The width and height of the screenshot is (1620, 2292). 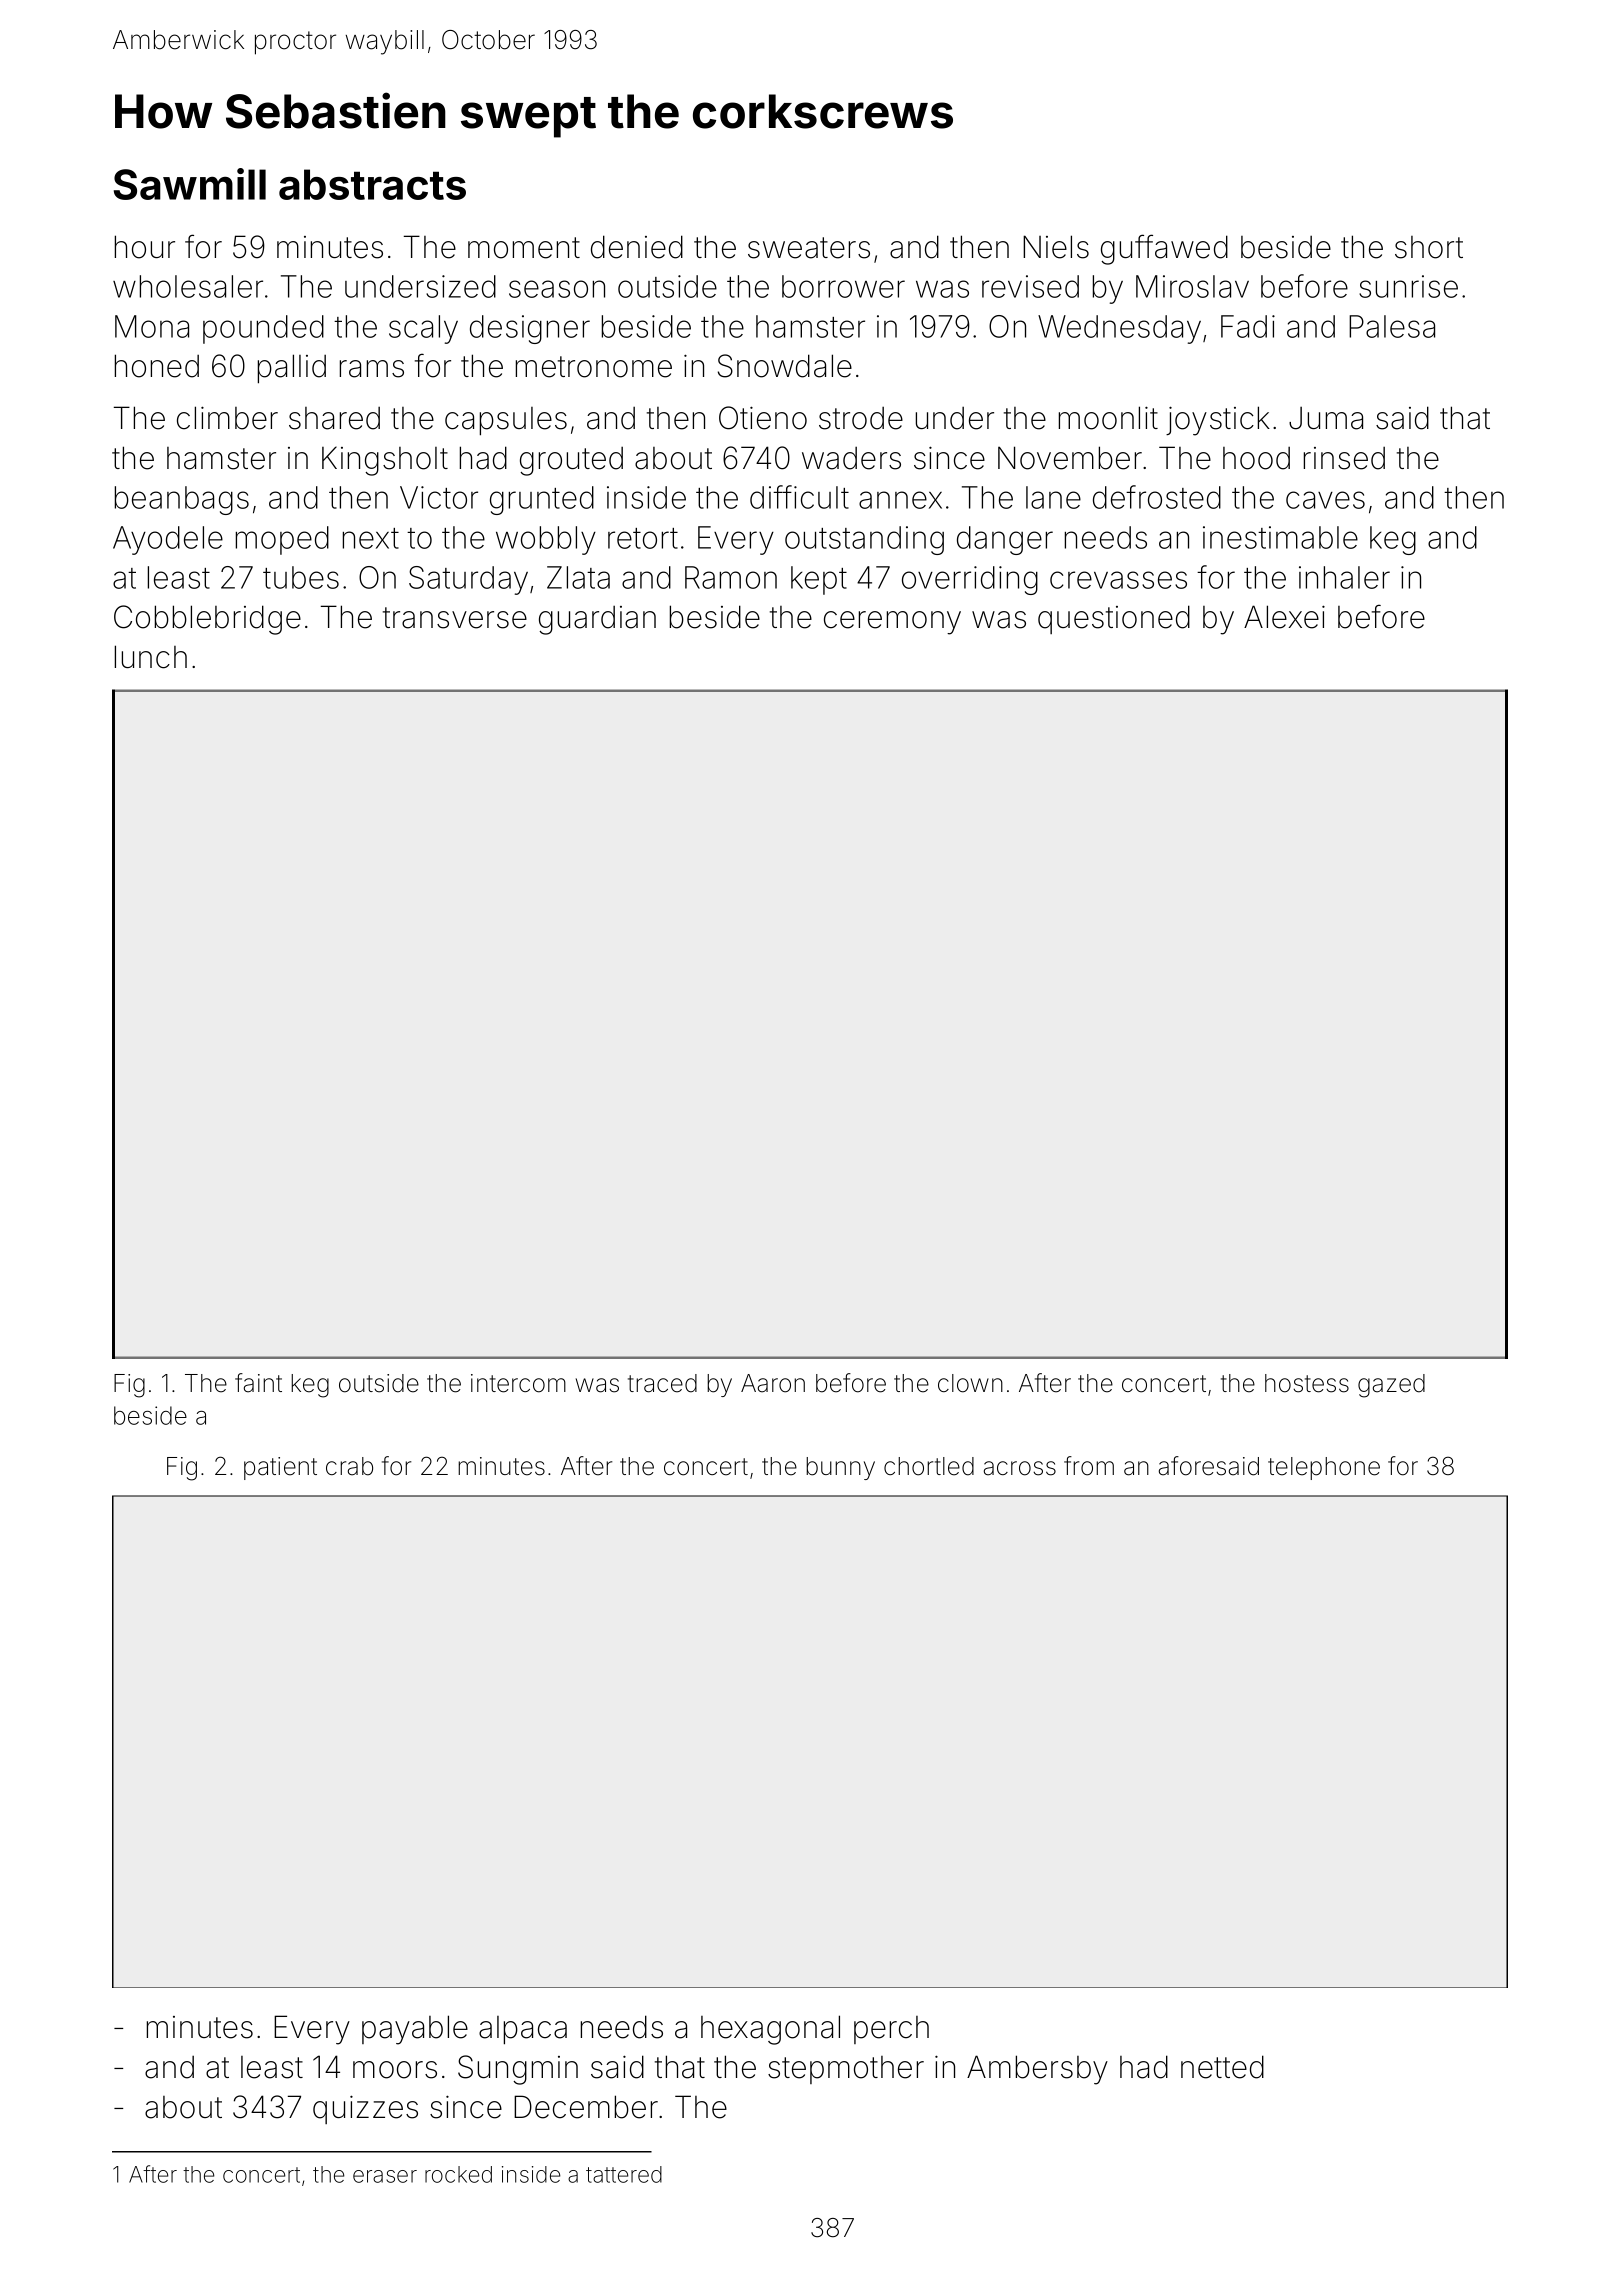 I want to click on faint, so click(x=258, y=1383).
